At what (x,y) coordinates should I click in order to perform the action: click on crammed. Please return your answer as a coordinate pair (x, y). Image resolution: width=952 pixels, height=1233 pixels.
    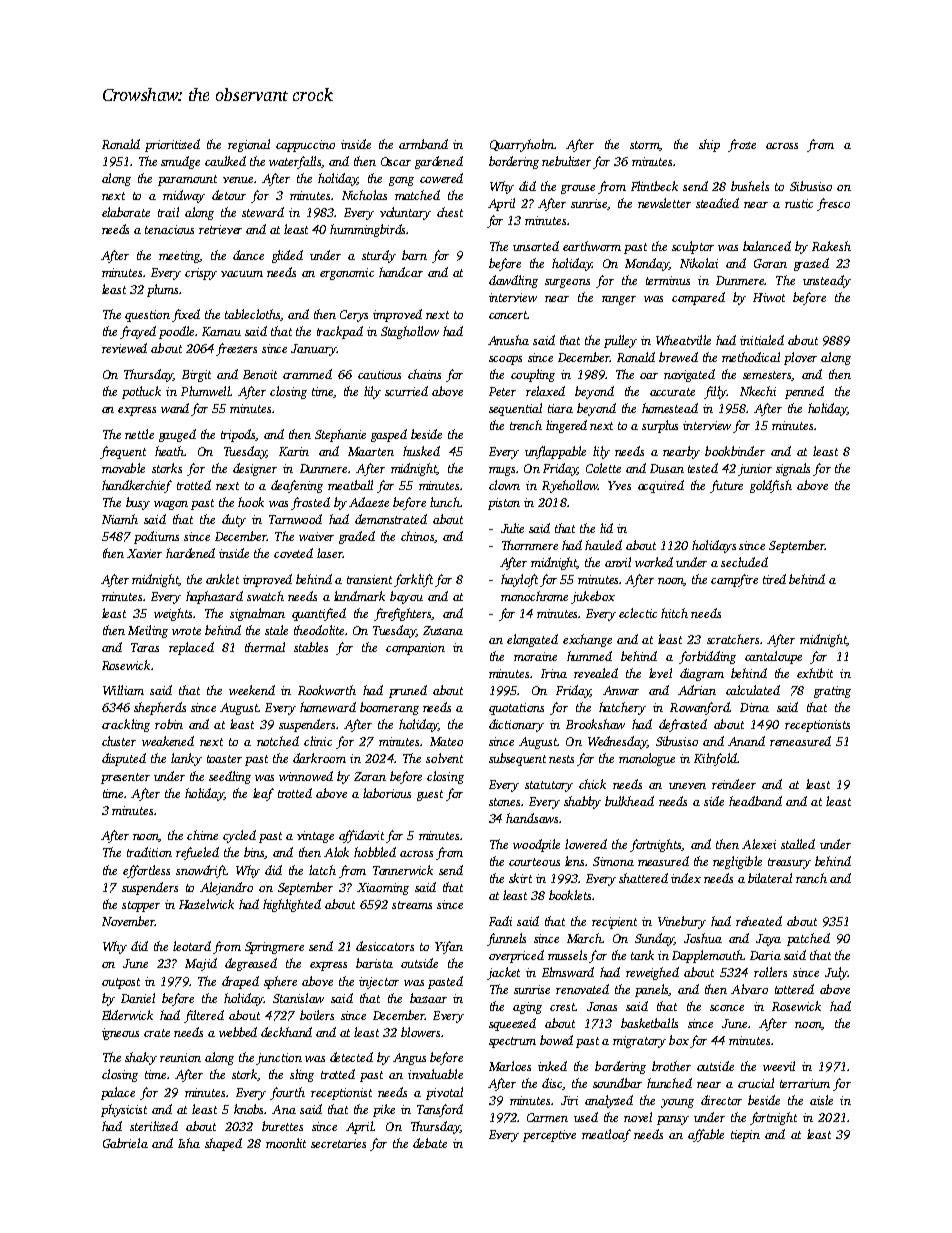
    Looking at the image, I should click on (307, 374).
